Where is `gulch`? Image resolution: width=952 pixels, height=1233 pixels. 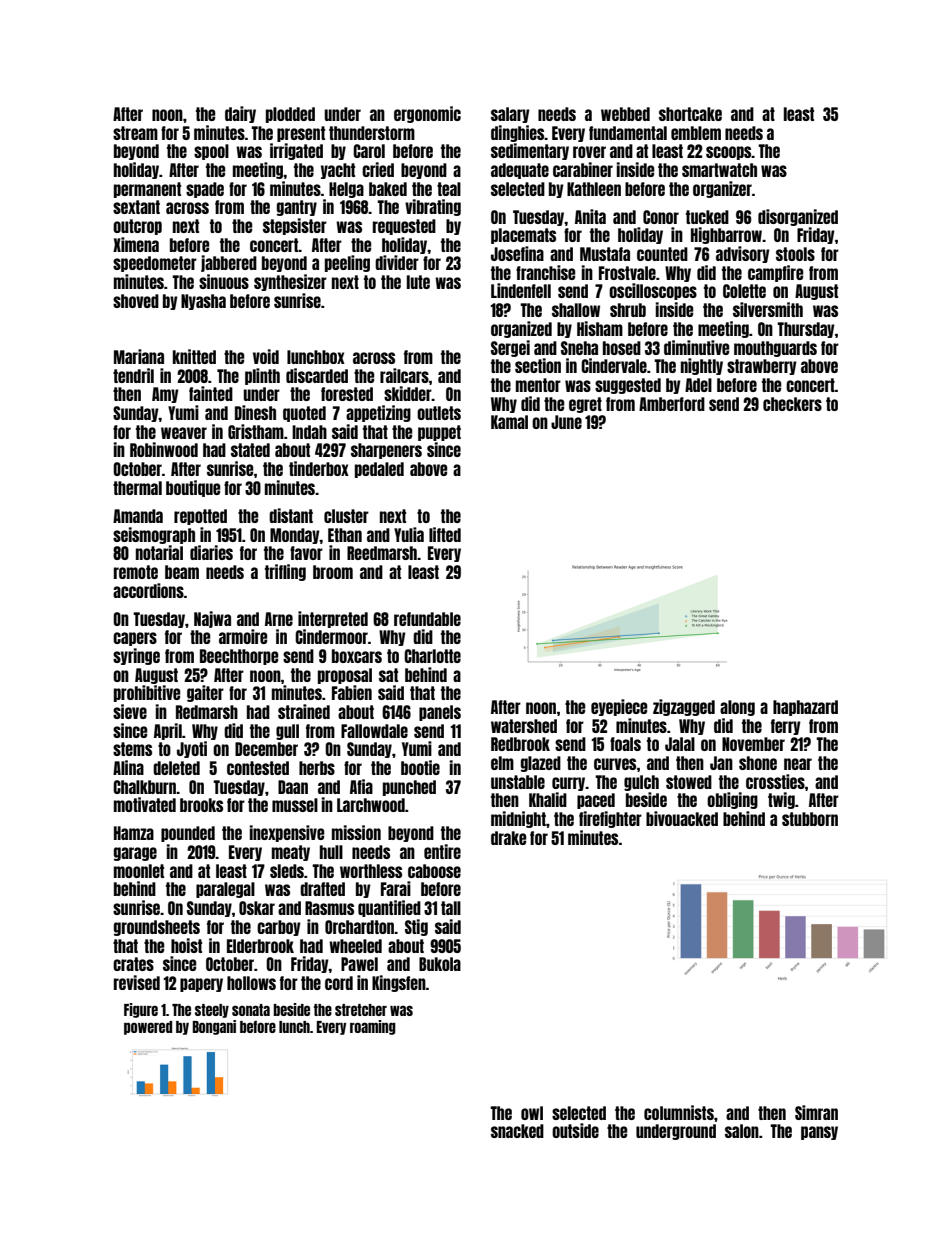
gulch is located at coordinates (641, 783).
